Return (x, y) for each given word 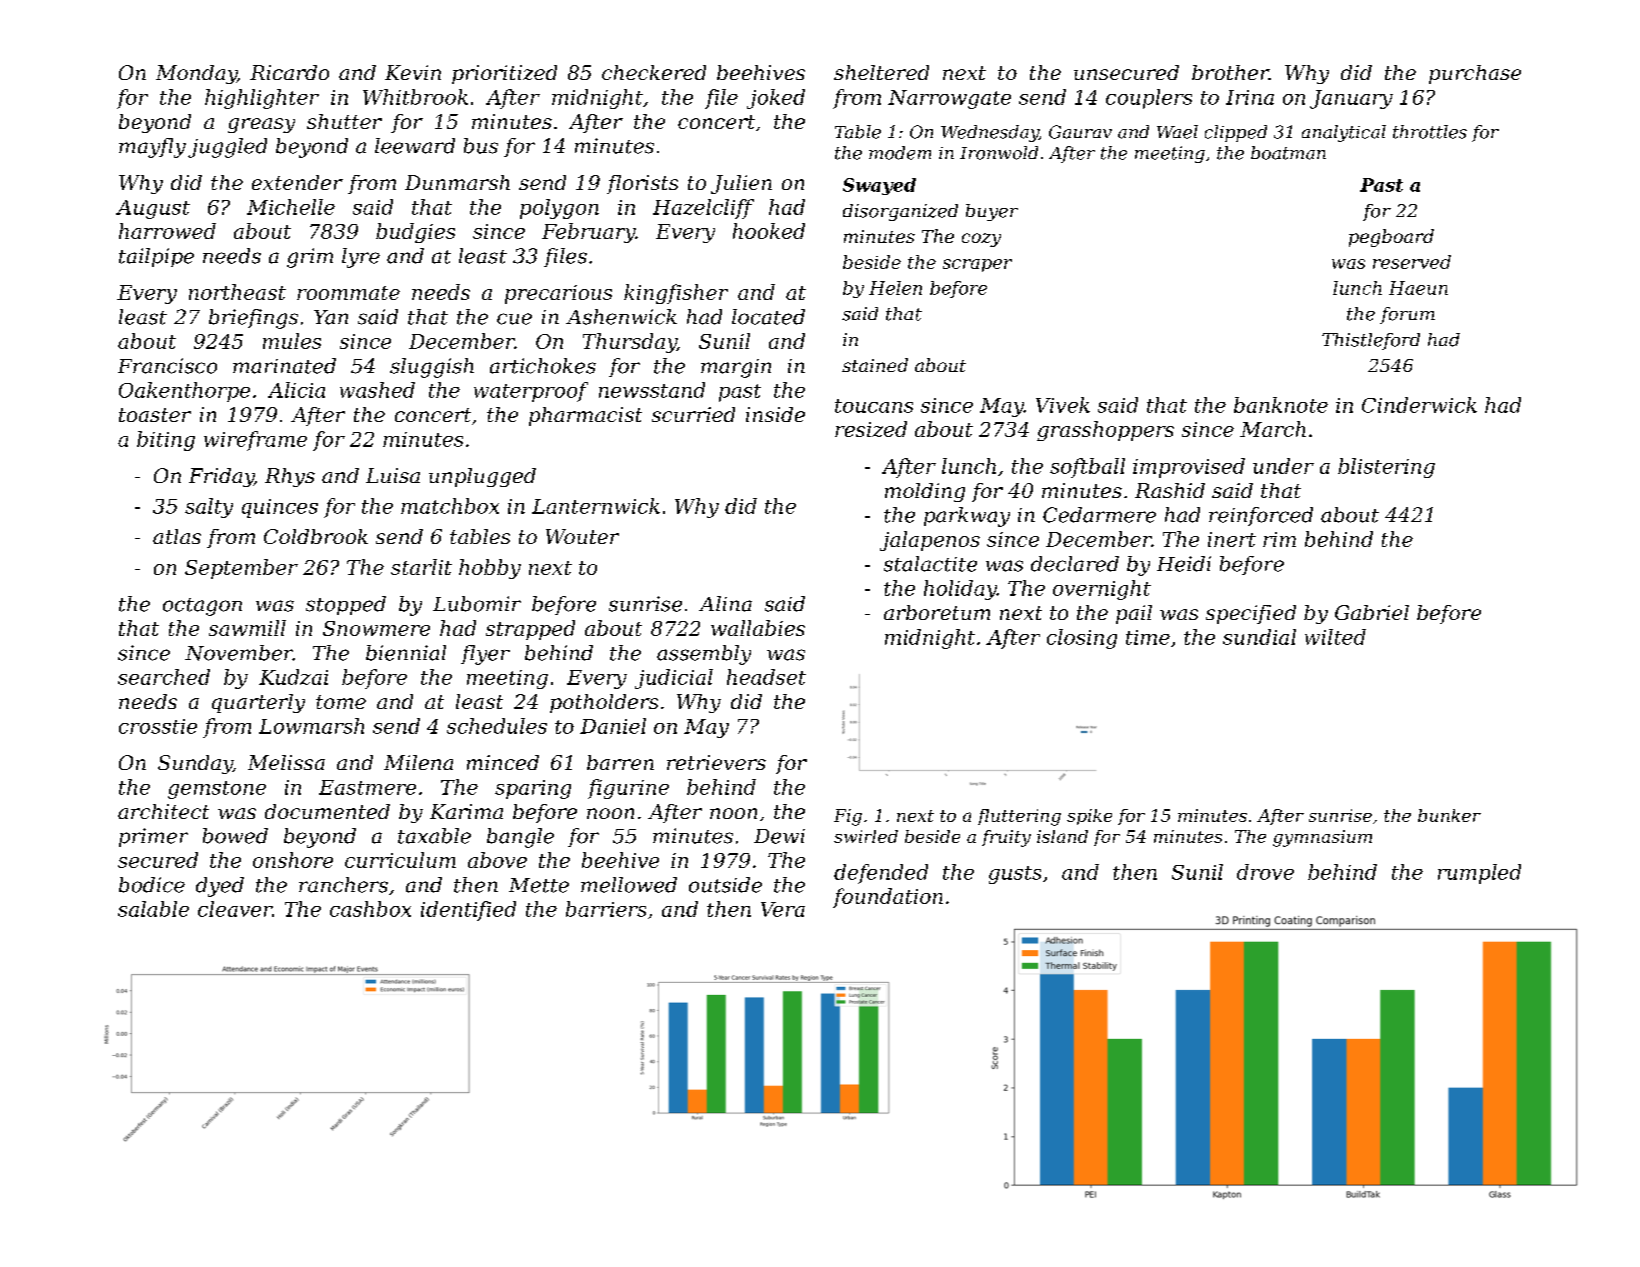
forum (1407, 315)
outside (725, 885)
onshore (293, 860)
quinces (280, 508)
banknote (1281, 405)
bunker (1449, 815)
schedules (497, 726)
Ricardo (289, 72)
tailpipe (156, 257)
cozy (981, 240)
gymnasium (1322, 838)
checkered (654, 72)
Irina (1250, 97)
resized (871, 429)
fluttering (1019, 817)
